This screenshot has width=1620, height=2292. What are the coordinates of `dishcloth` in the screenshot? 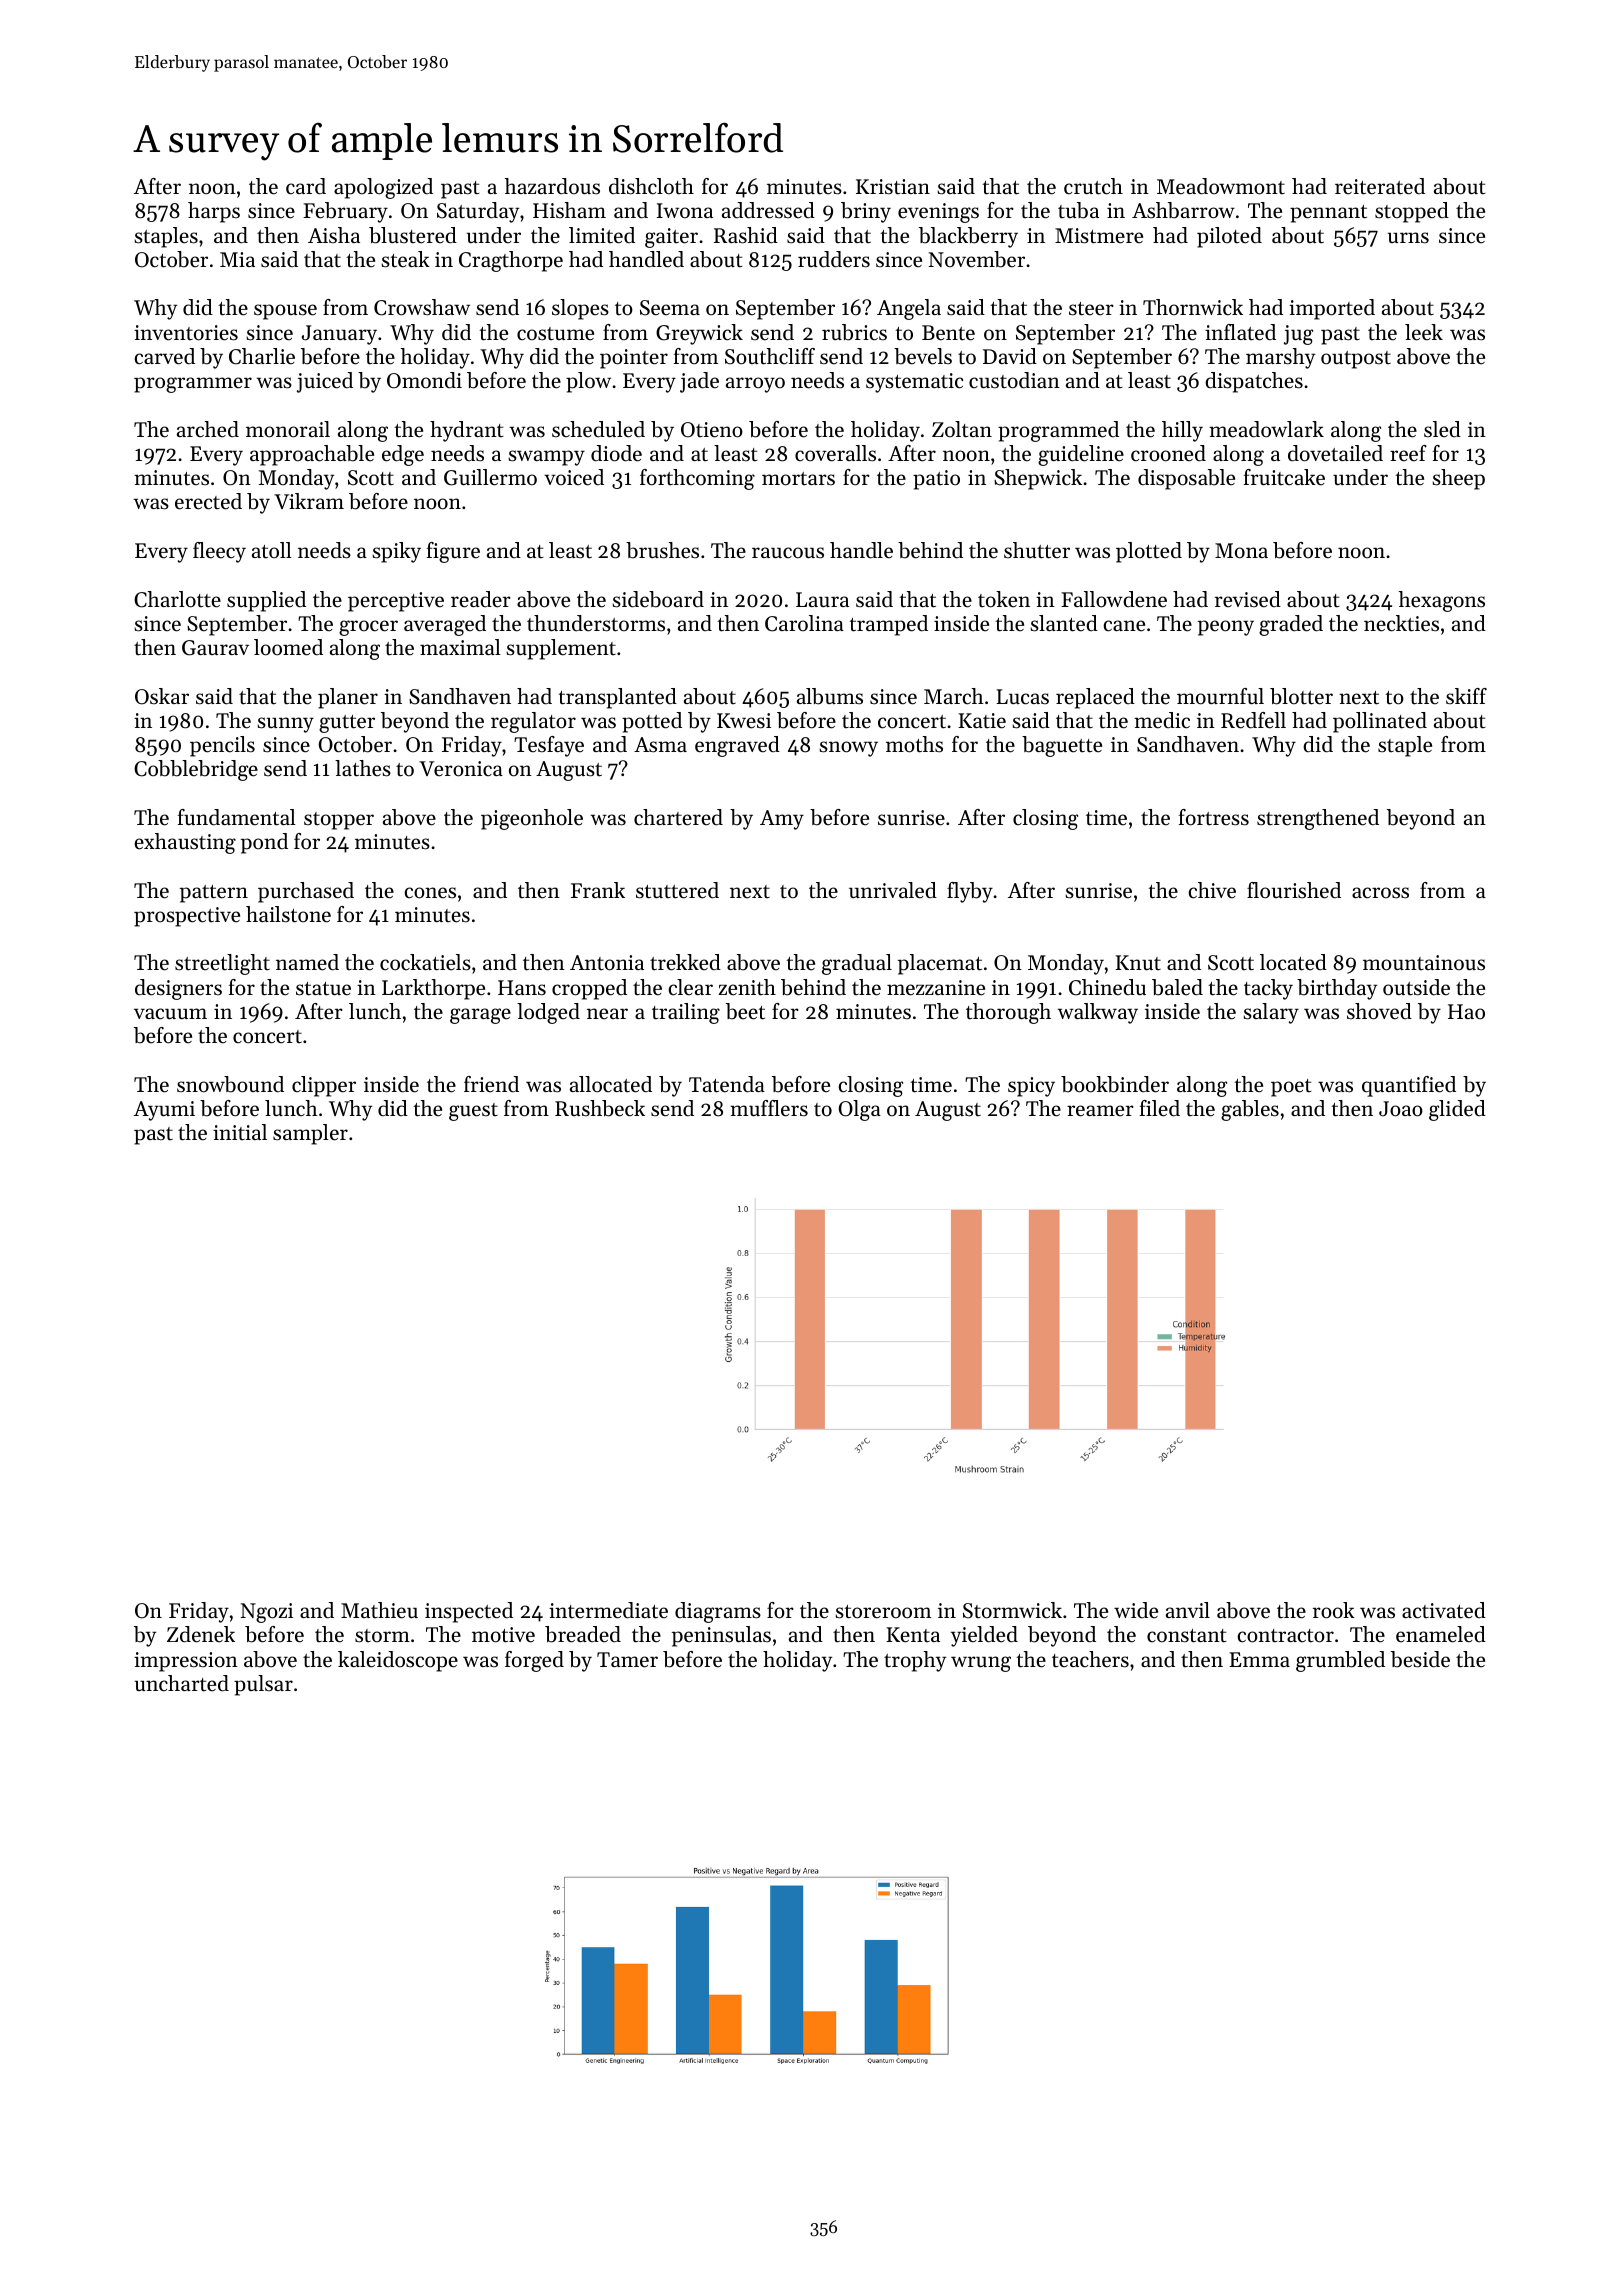 It's located at (651, 186).
